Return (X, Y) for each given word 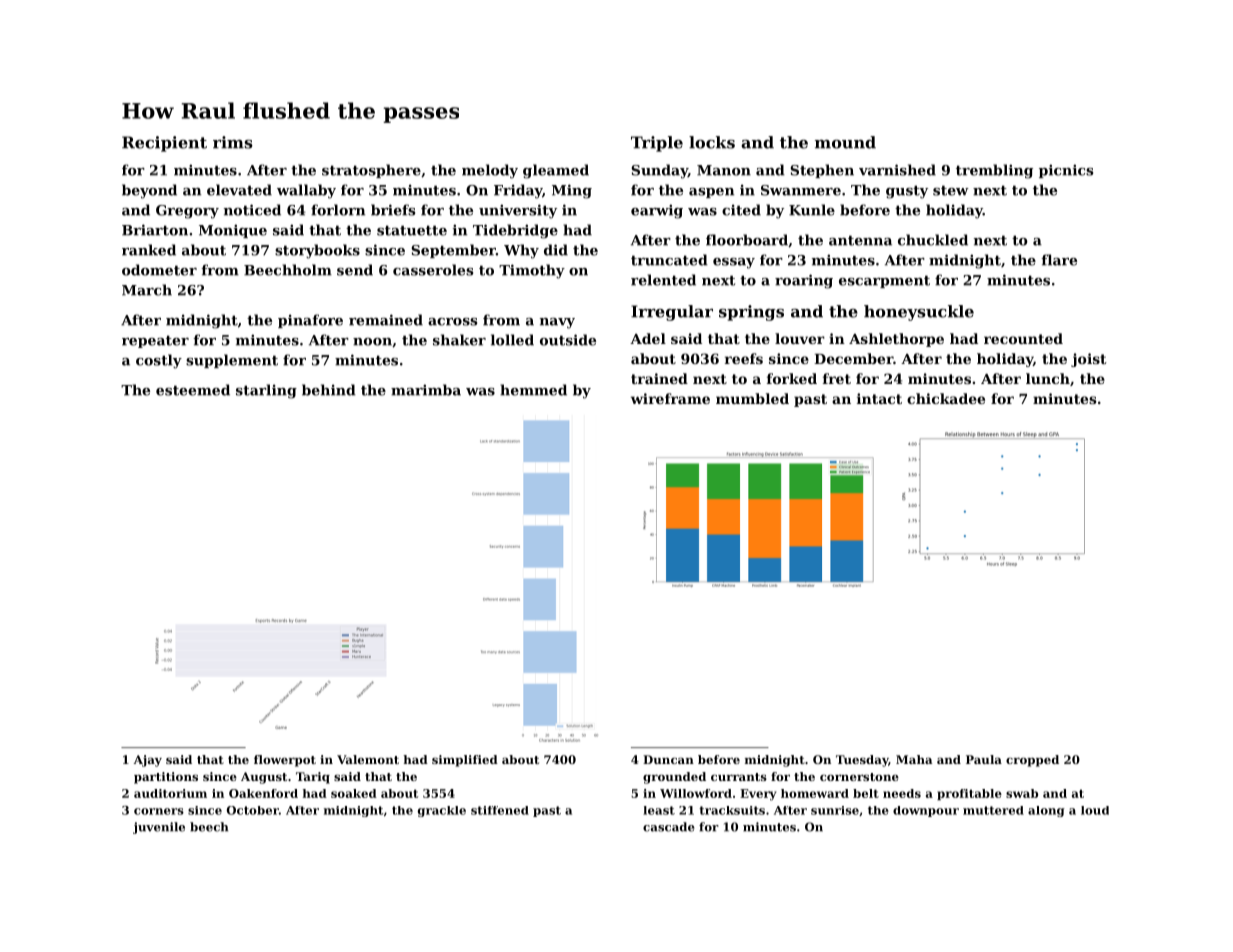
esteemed (193, 390)
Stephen (822, 171)
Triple (657, 144)
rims (233, 142)
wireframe (670, 398)
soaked (354, 793)
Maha (914, 759)
